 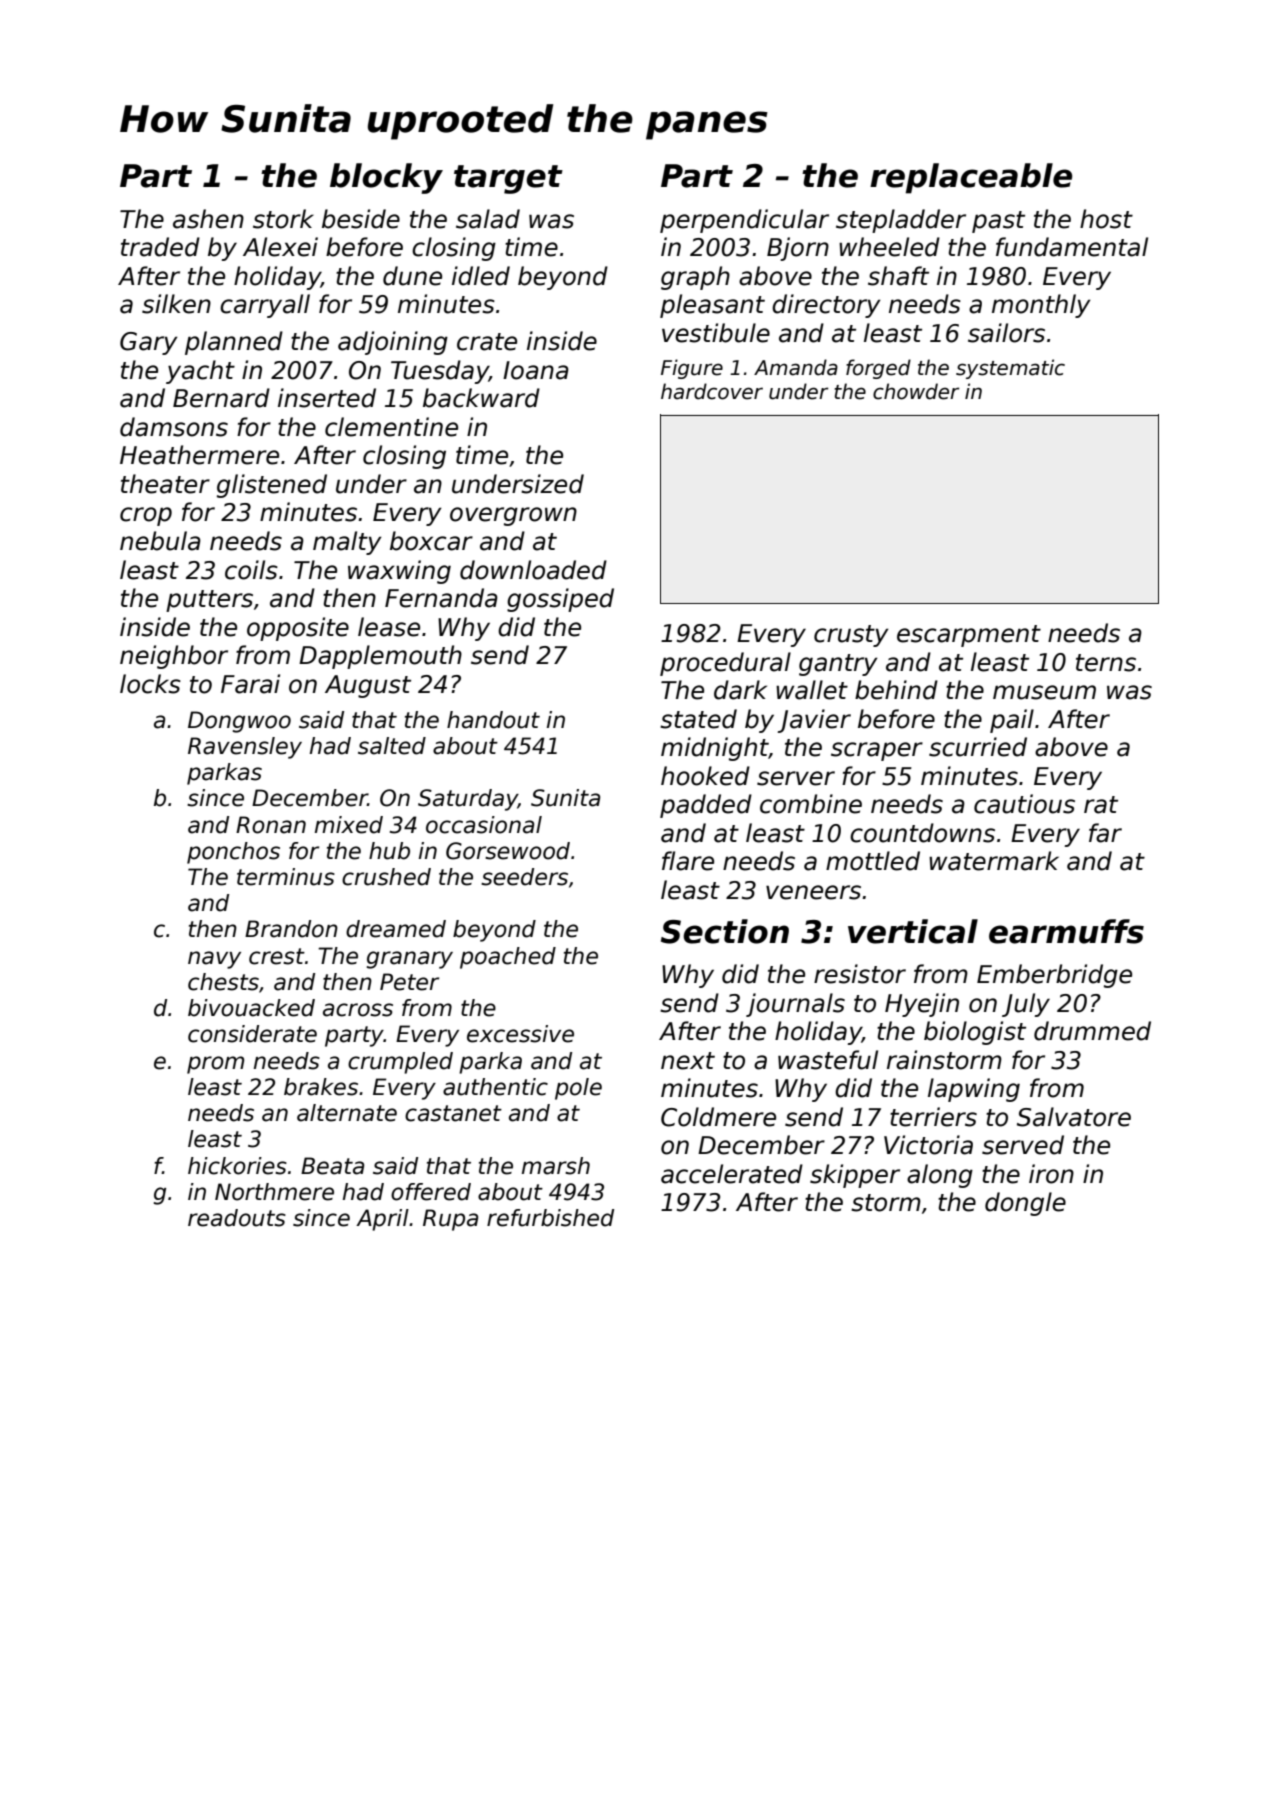 I want to click on Section, so click(x=725, y=931).
